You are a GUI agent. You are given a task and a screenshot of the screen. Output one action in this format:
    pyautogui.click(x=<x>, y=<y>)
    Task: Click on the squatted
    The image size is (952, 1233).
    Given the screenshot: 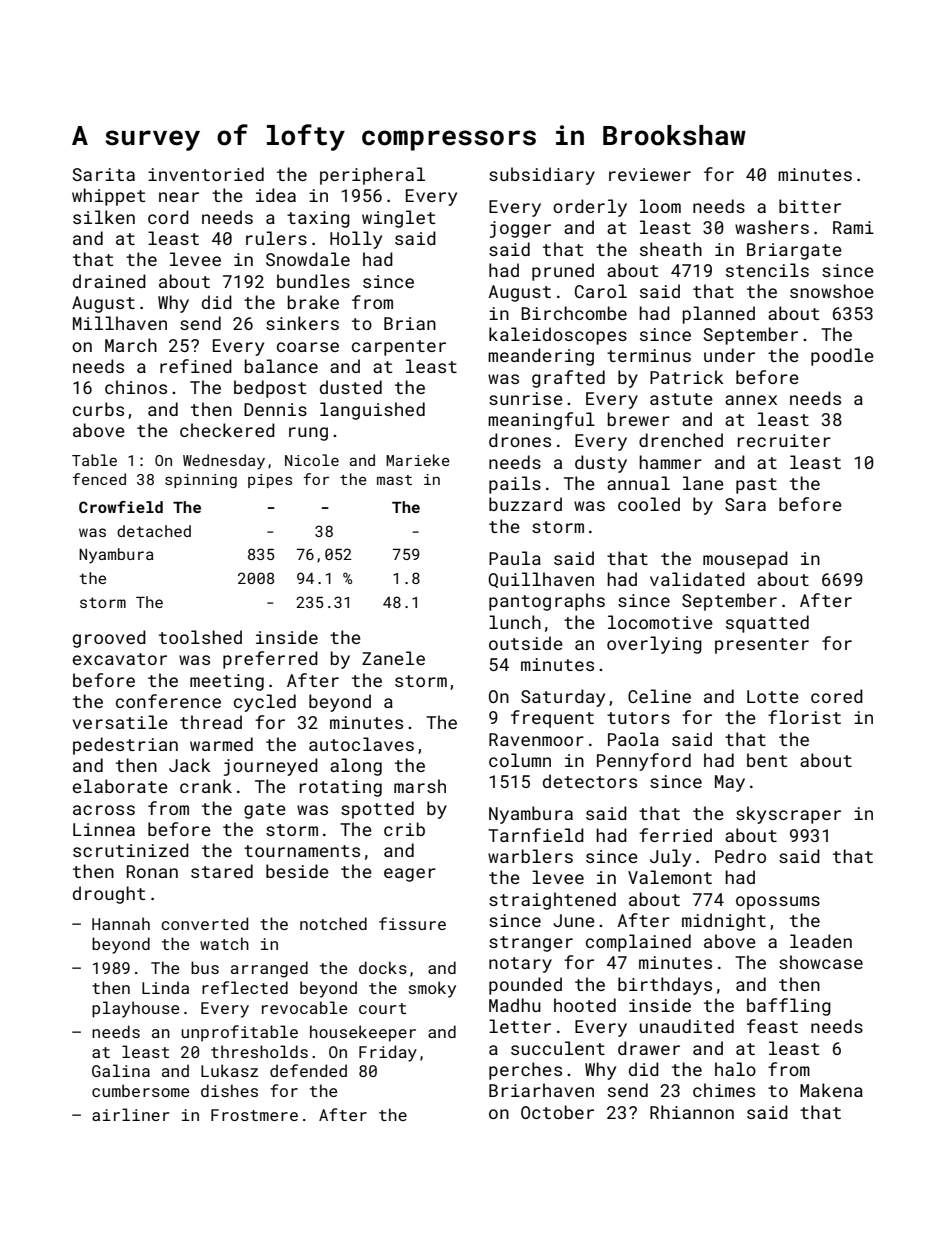 What is the action you would take?
    pyautogui.click(x=767, y=624)
